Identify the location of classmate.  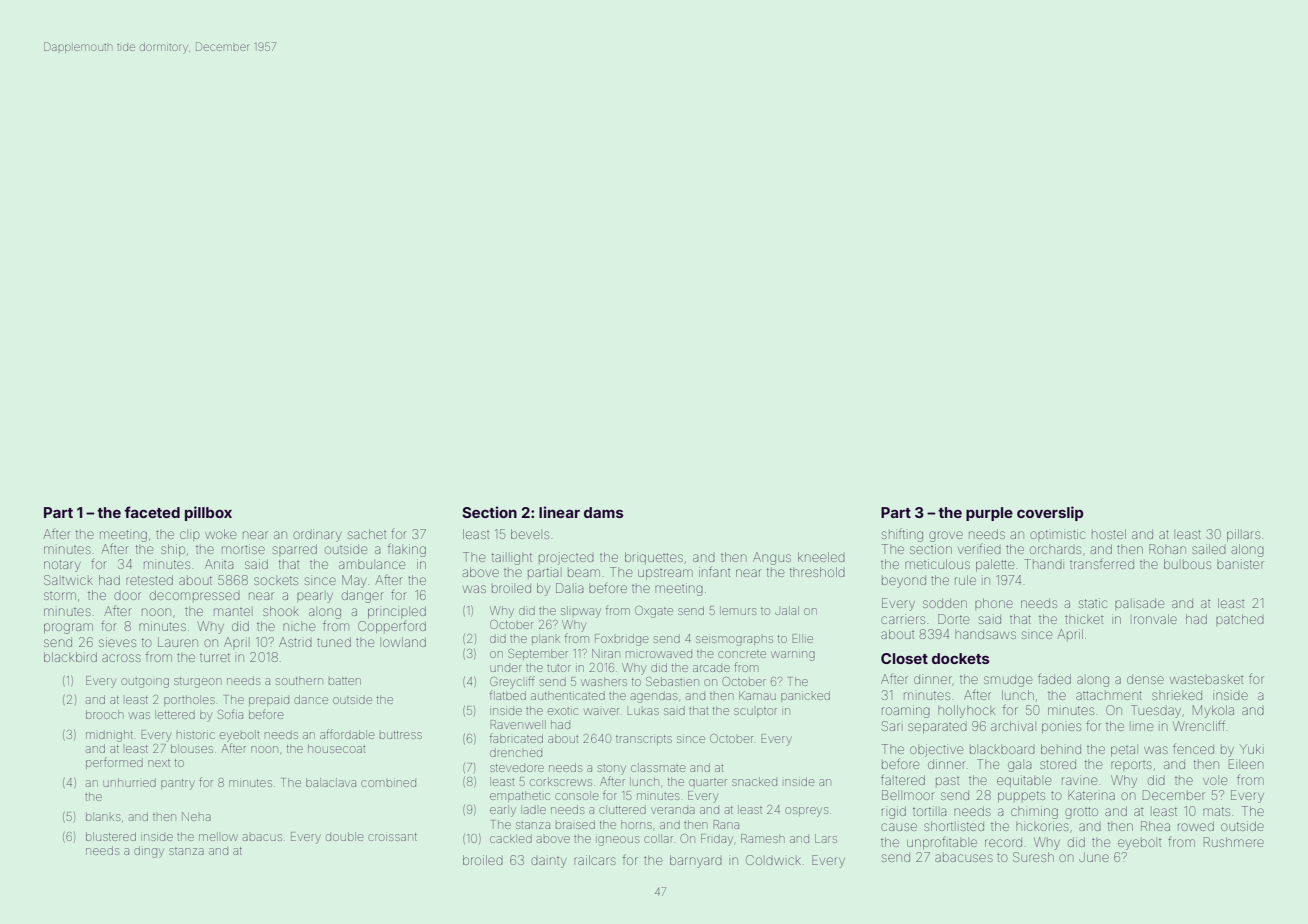
(658, 767).
